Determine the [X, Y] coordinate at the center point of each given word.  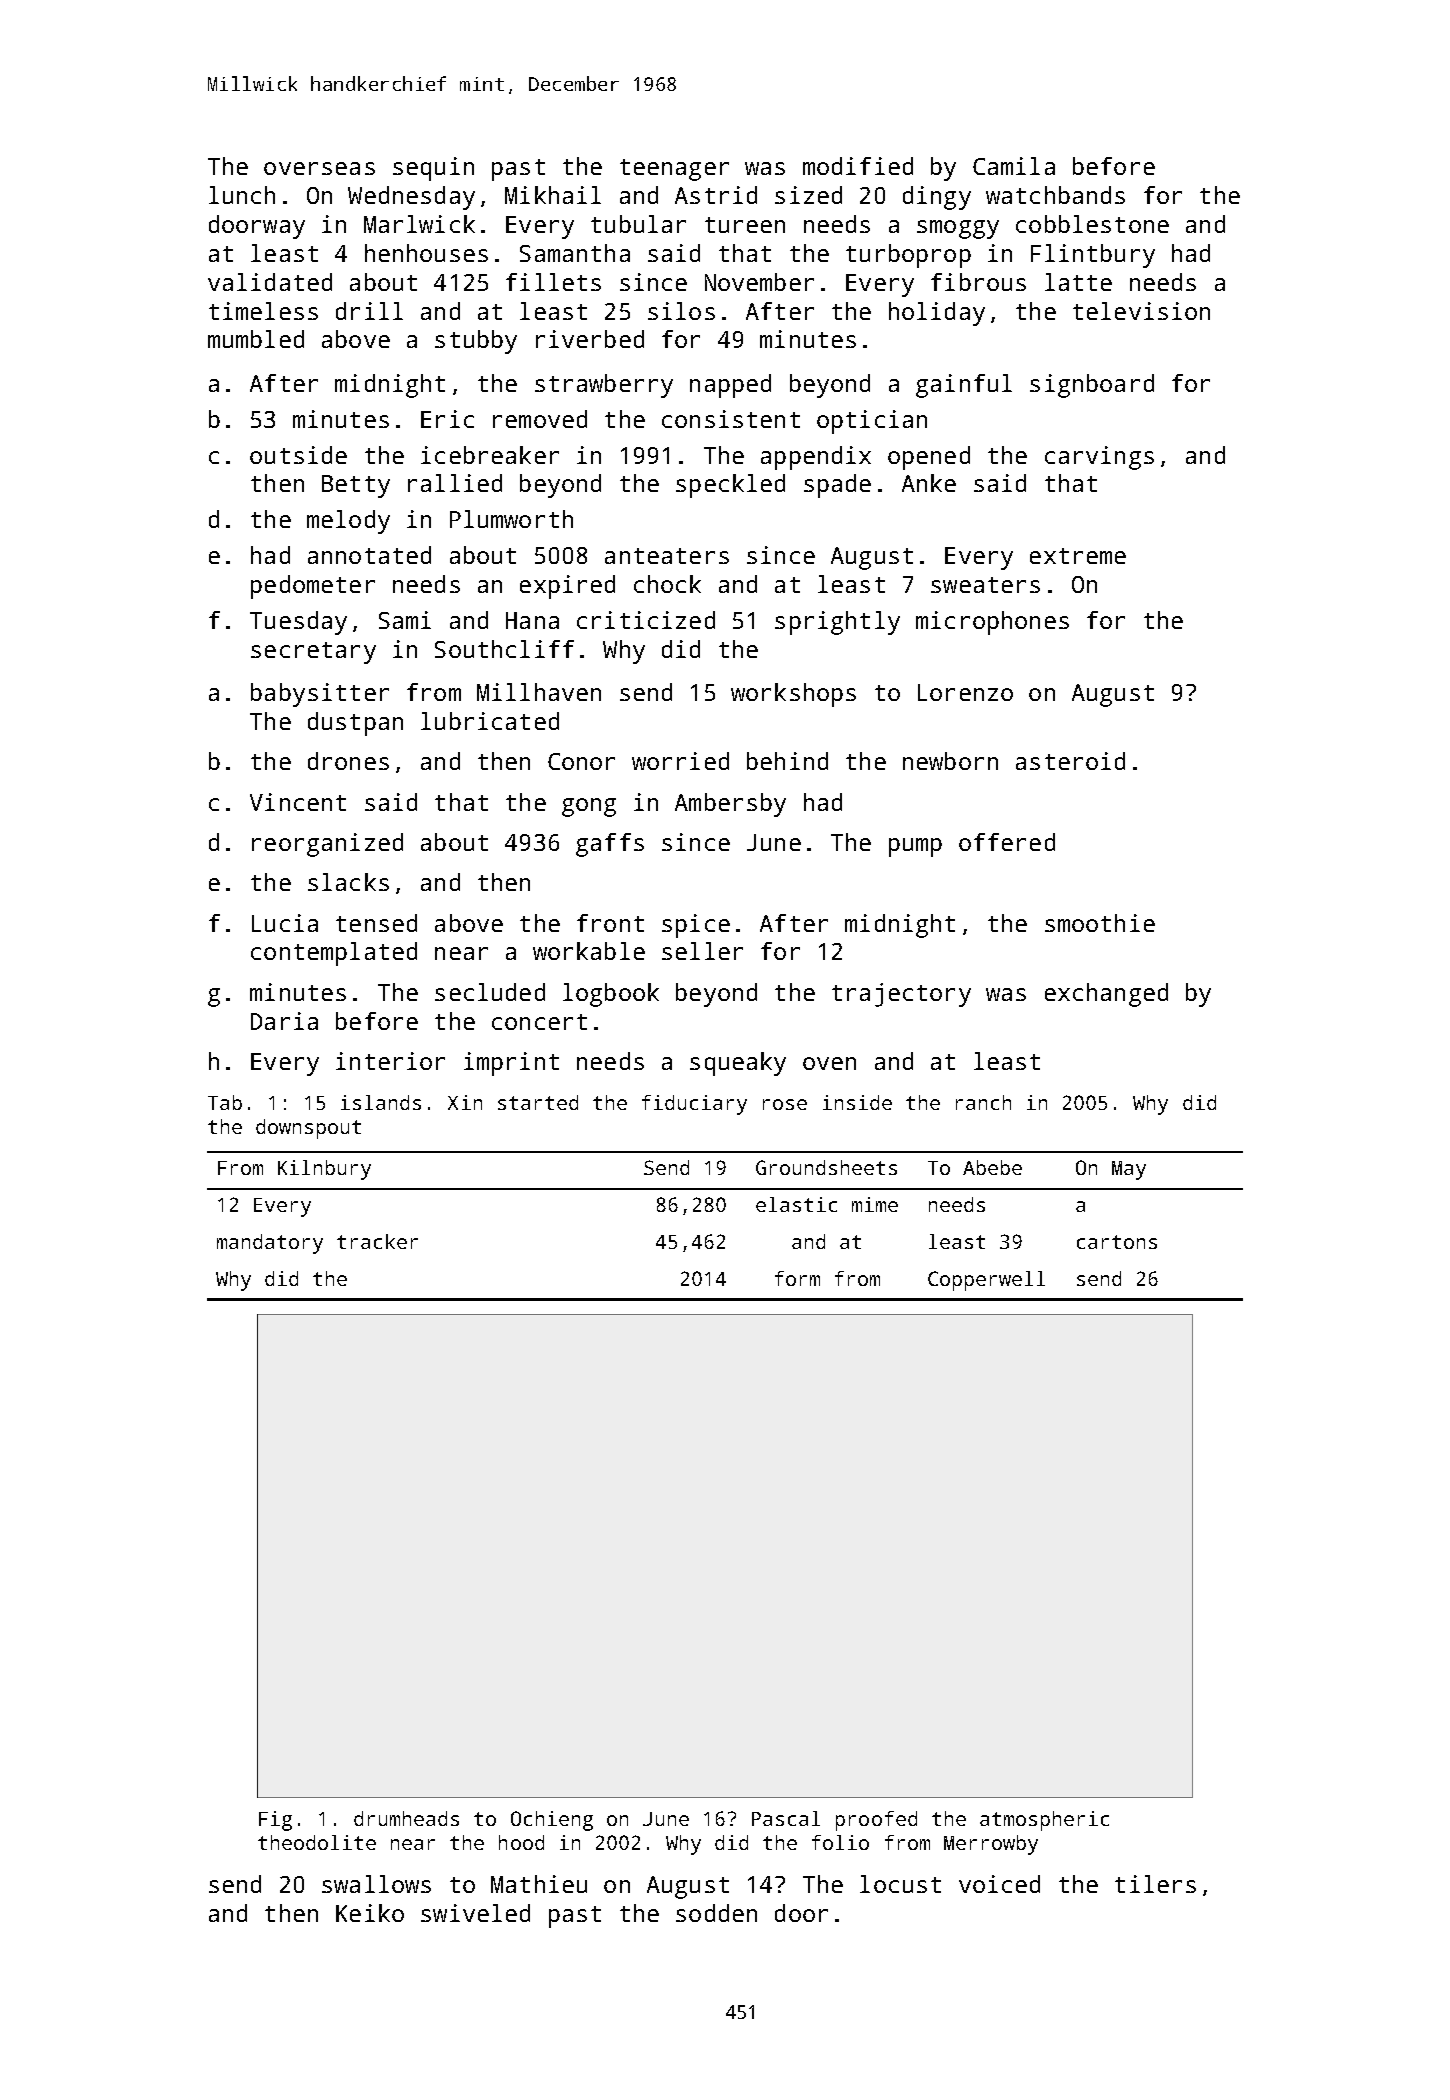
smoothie [1100, 923]
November [759, 282]
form [797, 1278]
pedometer [313, 587]
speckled [730, 486]
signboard [1092, 386]
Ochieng [552, 1821]
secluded [490, 992]
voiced [999, 1884]
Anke [929, 483]
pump [915, 847]
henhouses [426, 253]
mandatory [270, 1244]
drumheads [406, 1818]
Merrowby [991, 1845]
